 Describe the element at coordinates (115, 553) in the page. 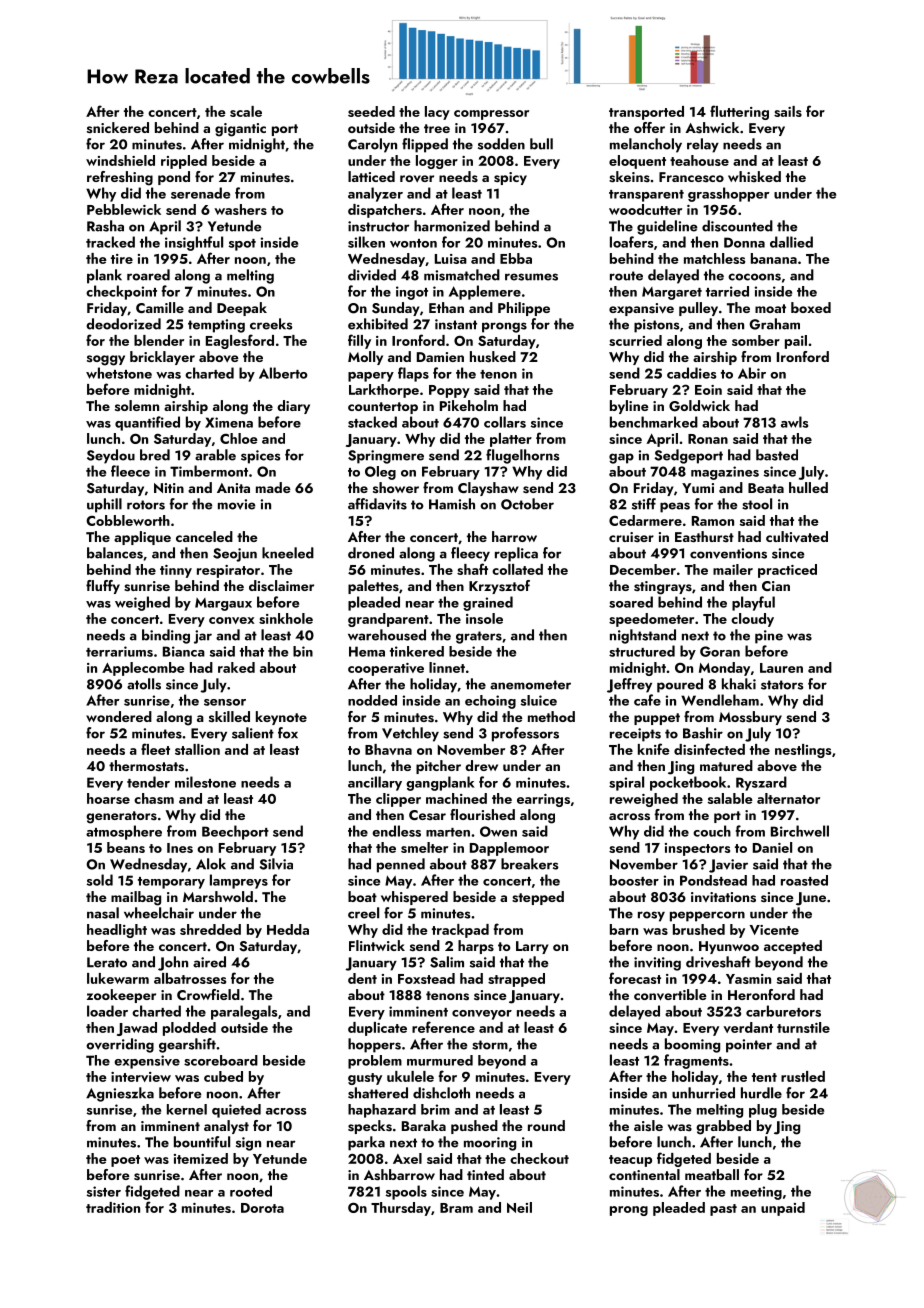

I see `balances` at that location.
